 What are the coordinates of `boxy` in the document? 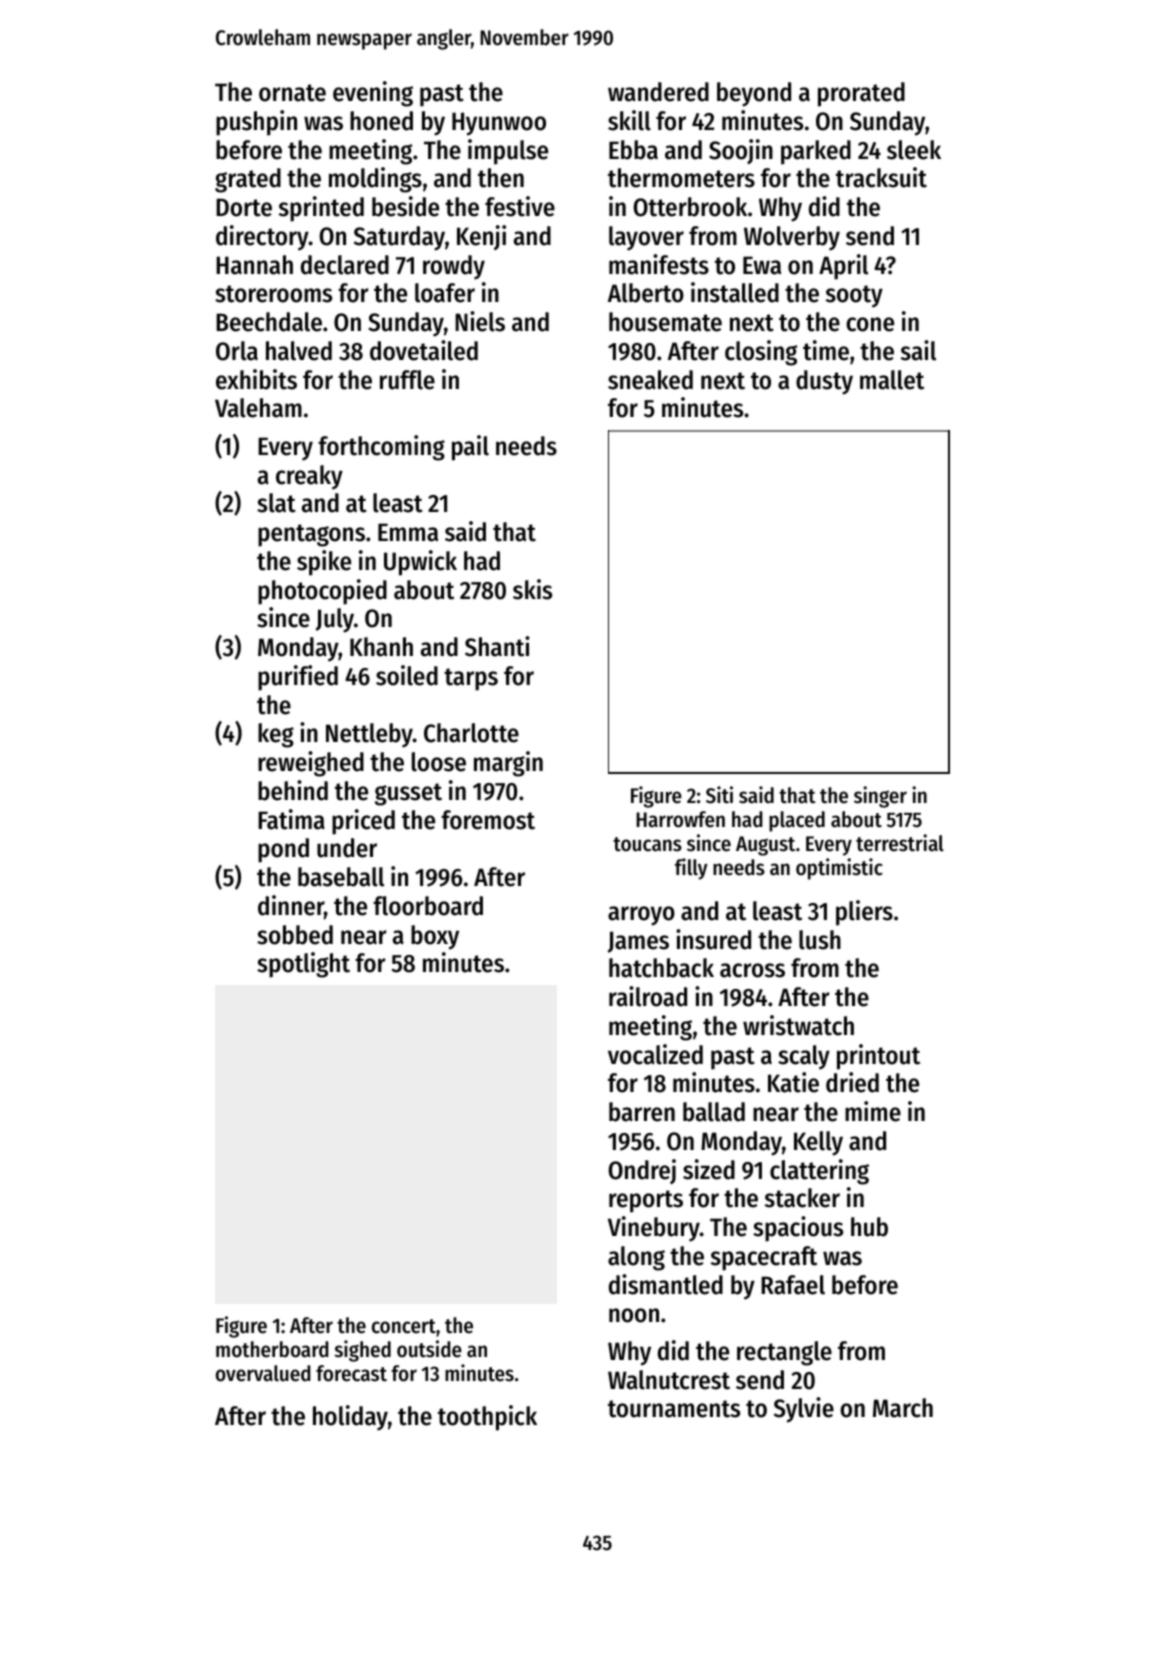 It's located at (435, 937).
